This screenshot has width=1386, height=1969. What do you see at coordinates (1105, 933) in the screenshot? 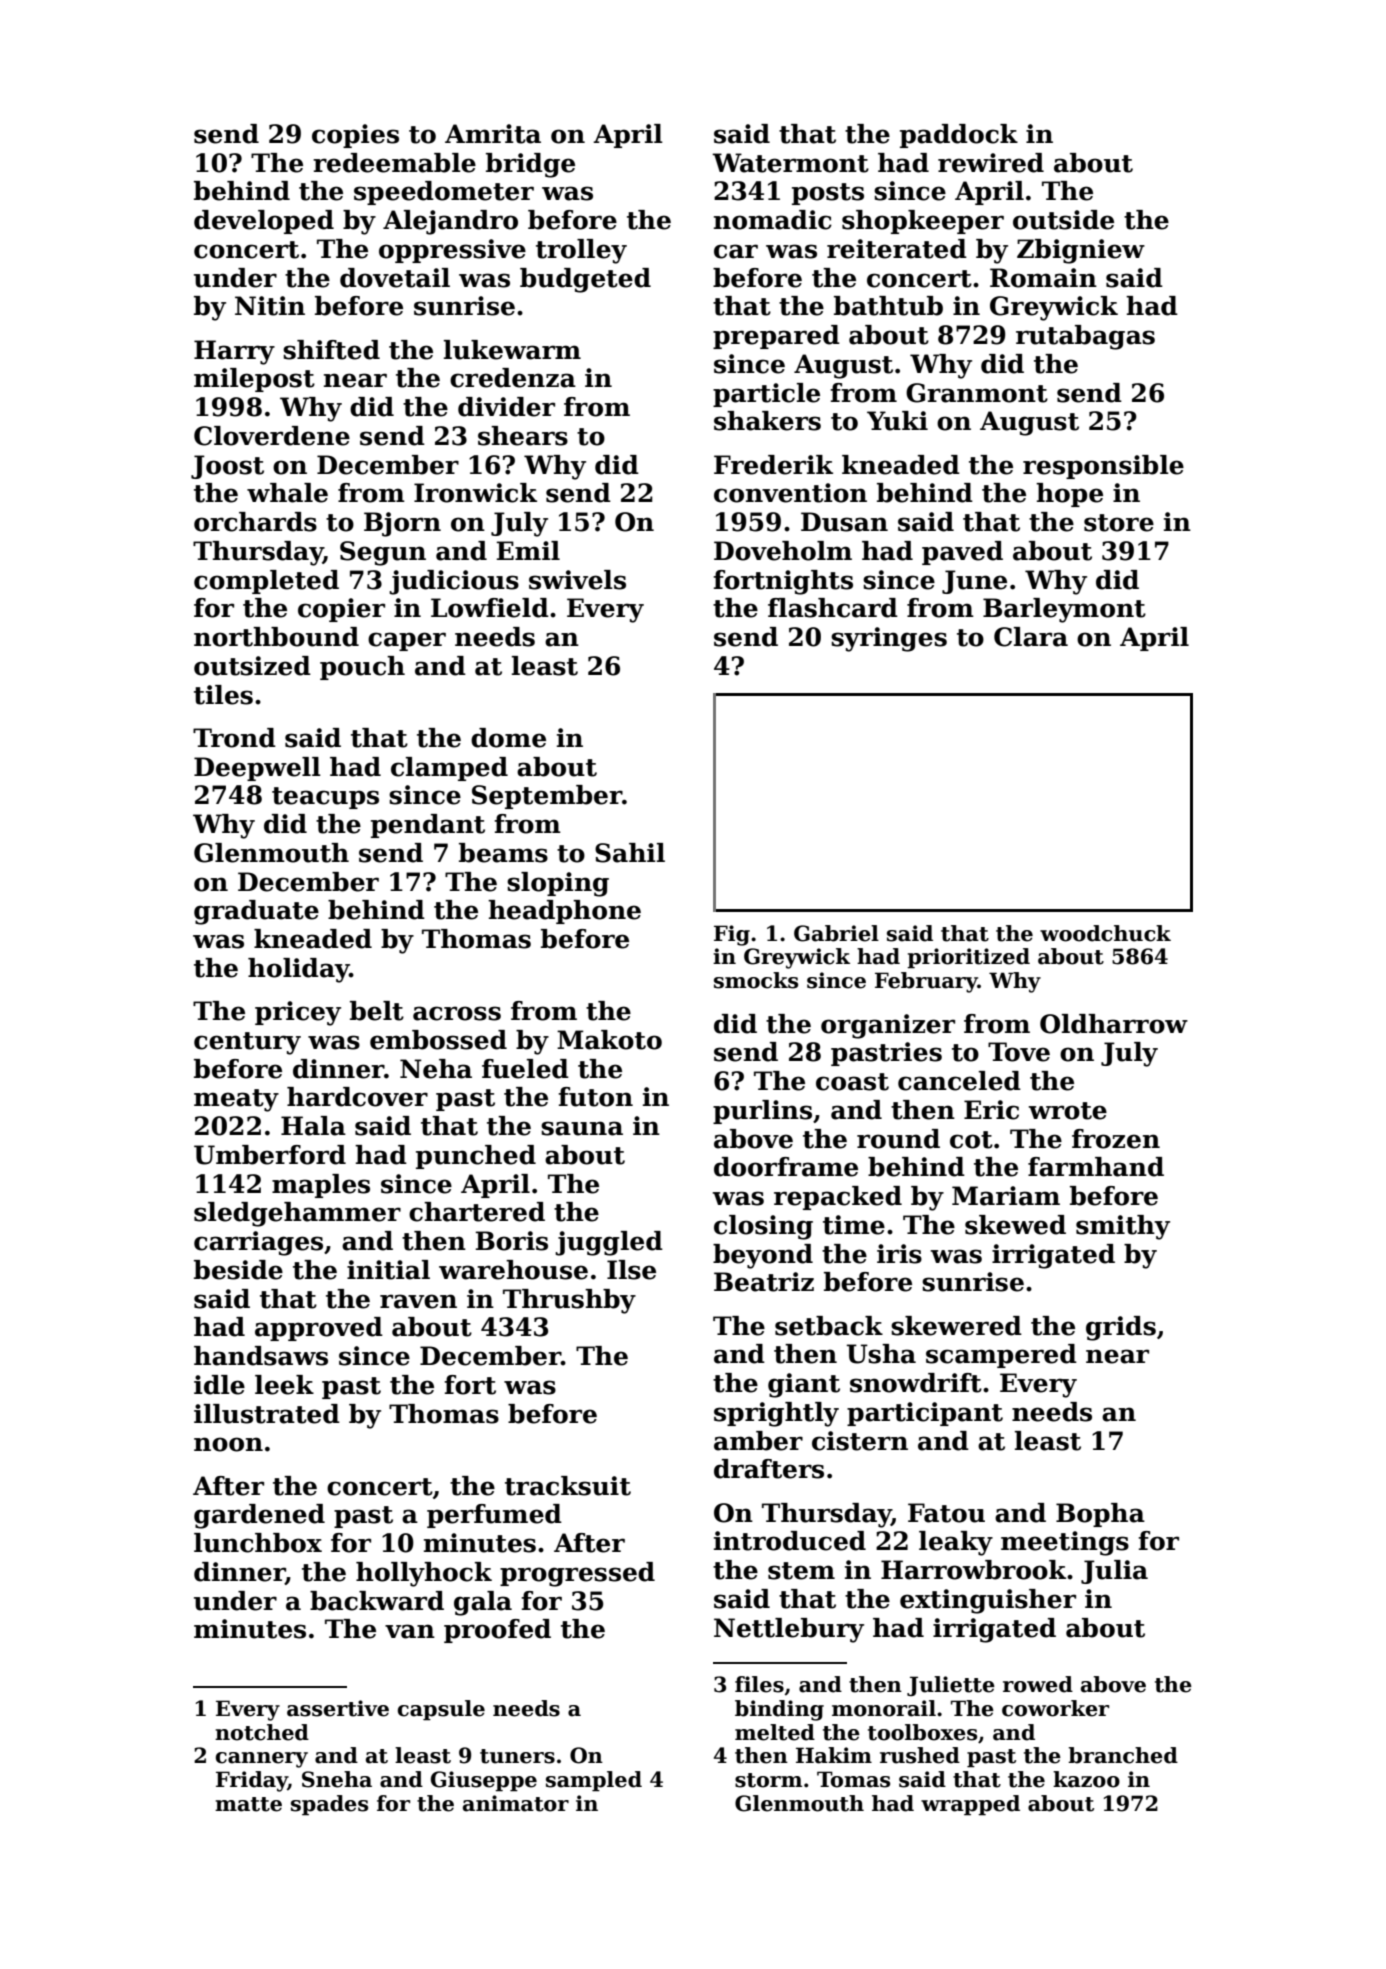
I see `woodchuck` at bounding box center [1105, 933].
